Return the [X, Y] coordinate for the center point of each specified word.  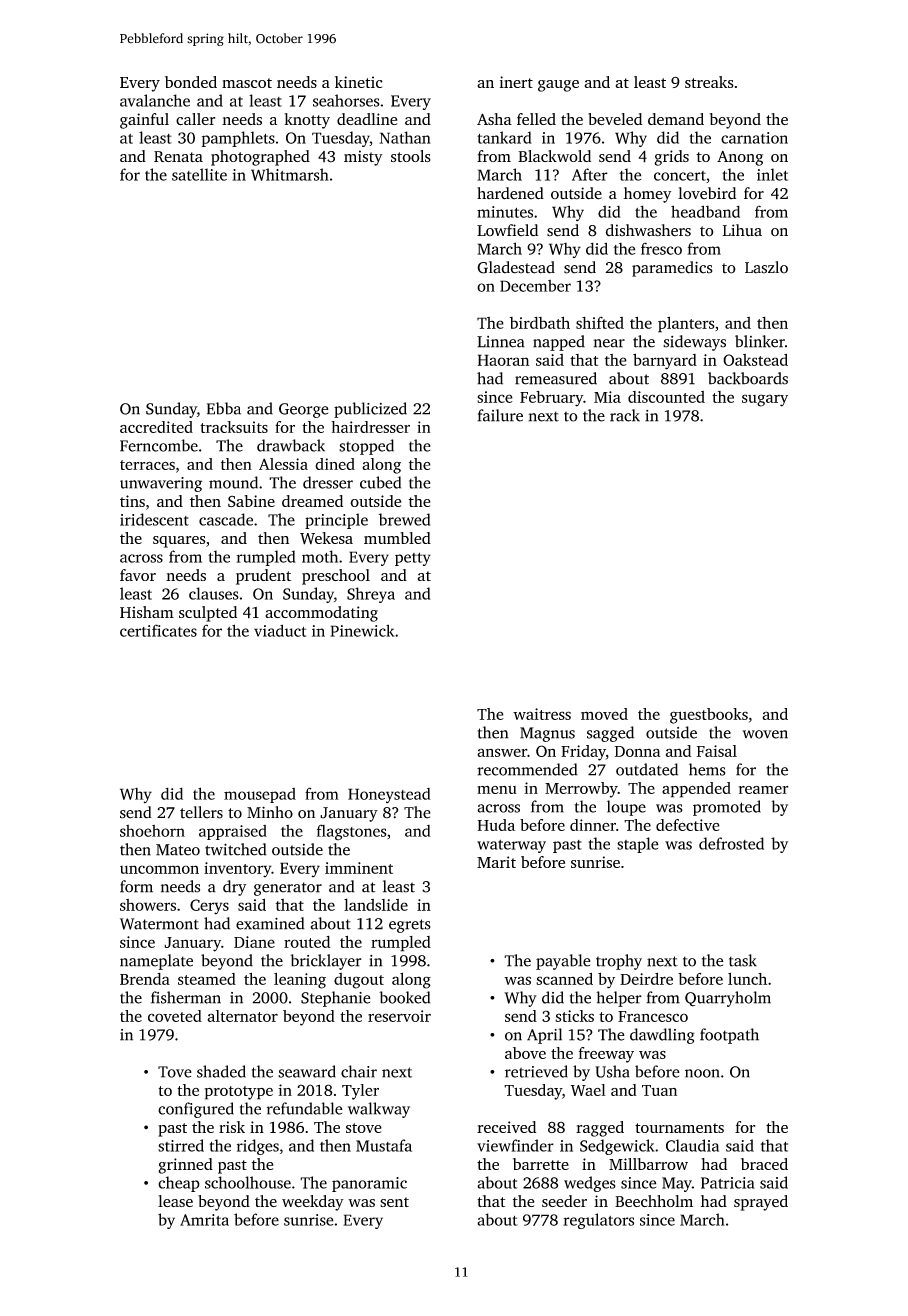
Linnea [501, 342]
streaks [709, 82]
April [544, 1036]
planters [686, 324]
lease [175, 1201]
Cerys [209, 907]
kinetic [359, 82]
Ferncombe [159, 445]
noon [702, 1073]
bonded [191, 82]
